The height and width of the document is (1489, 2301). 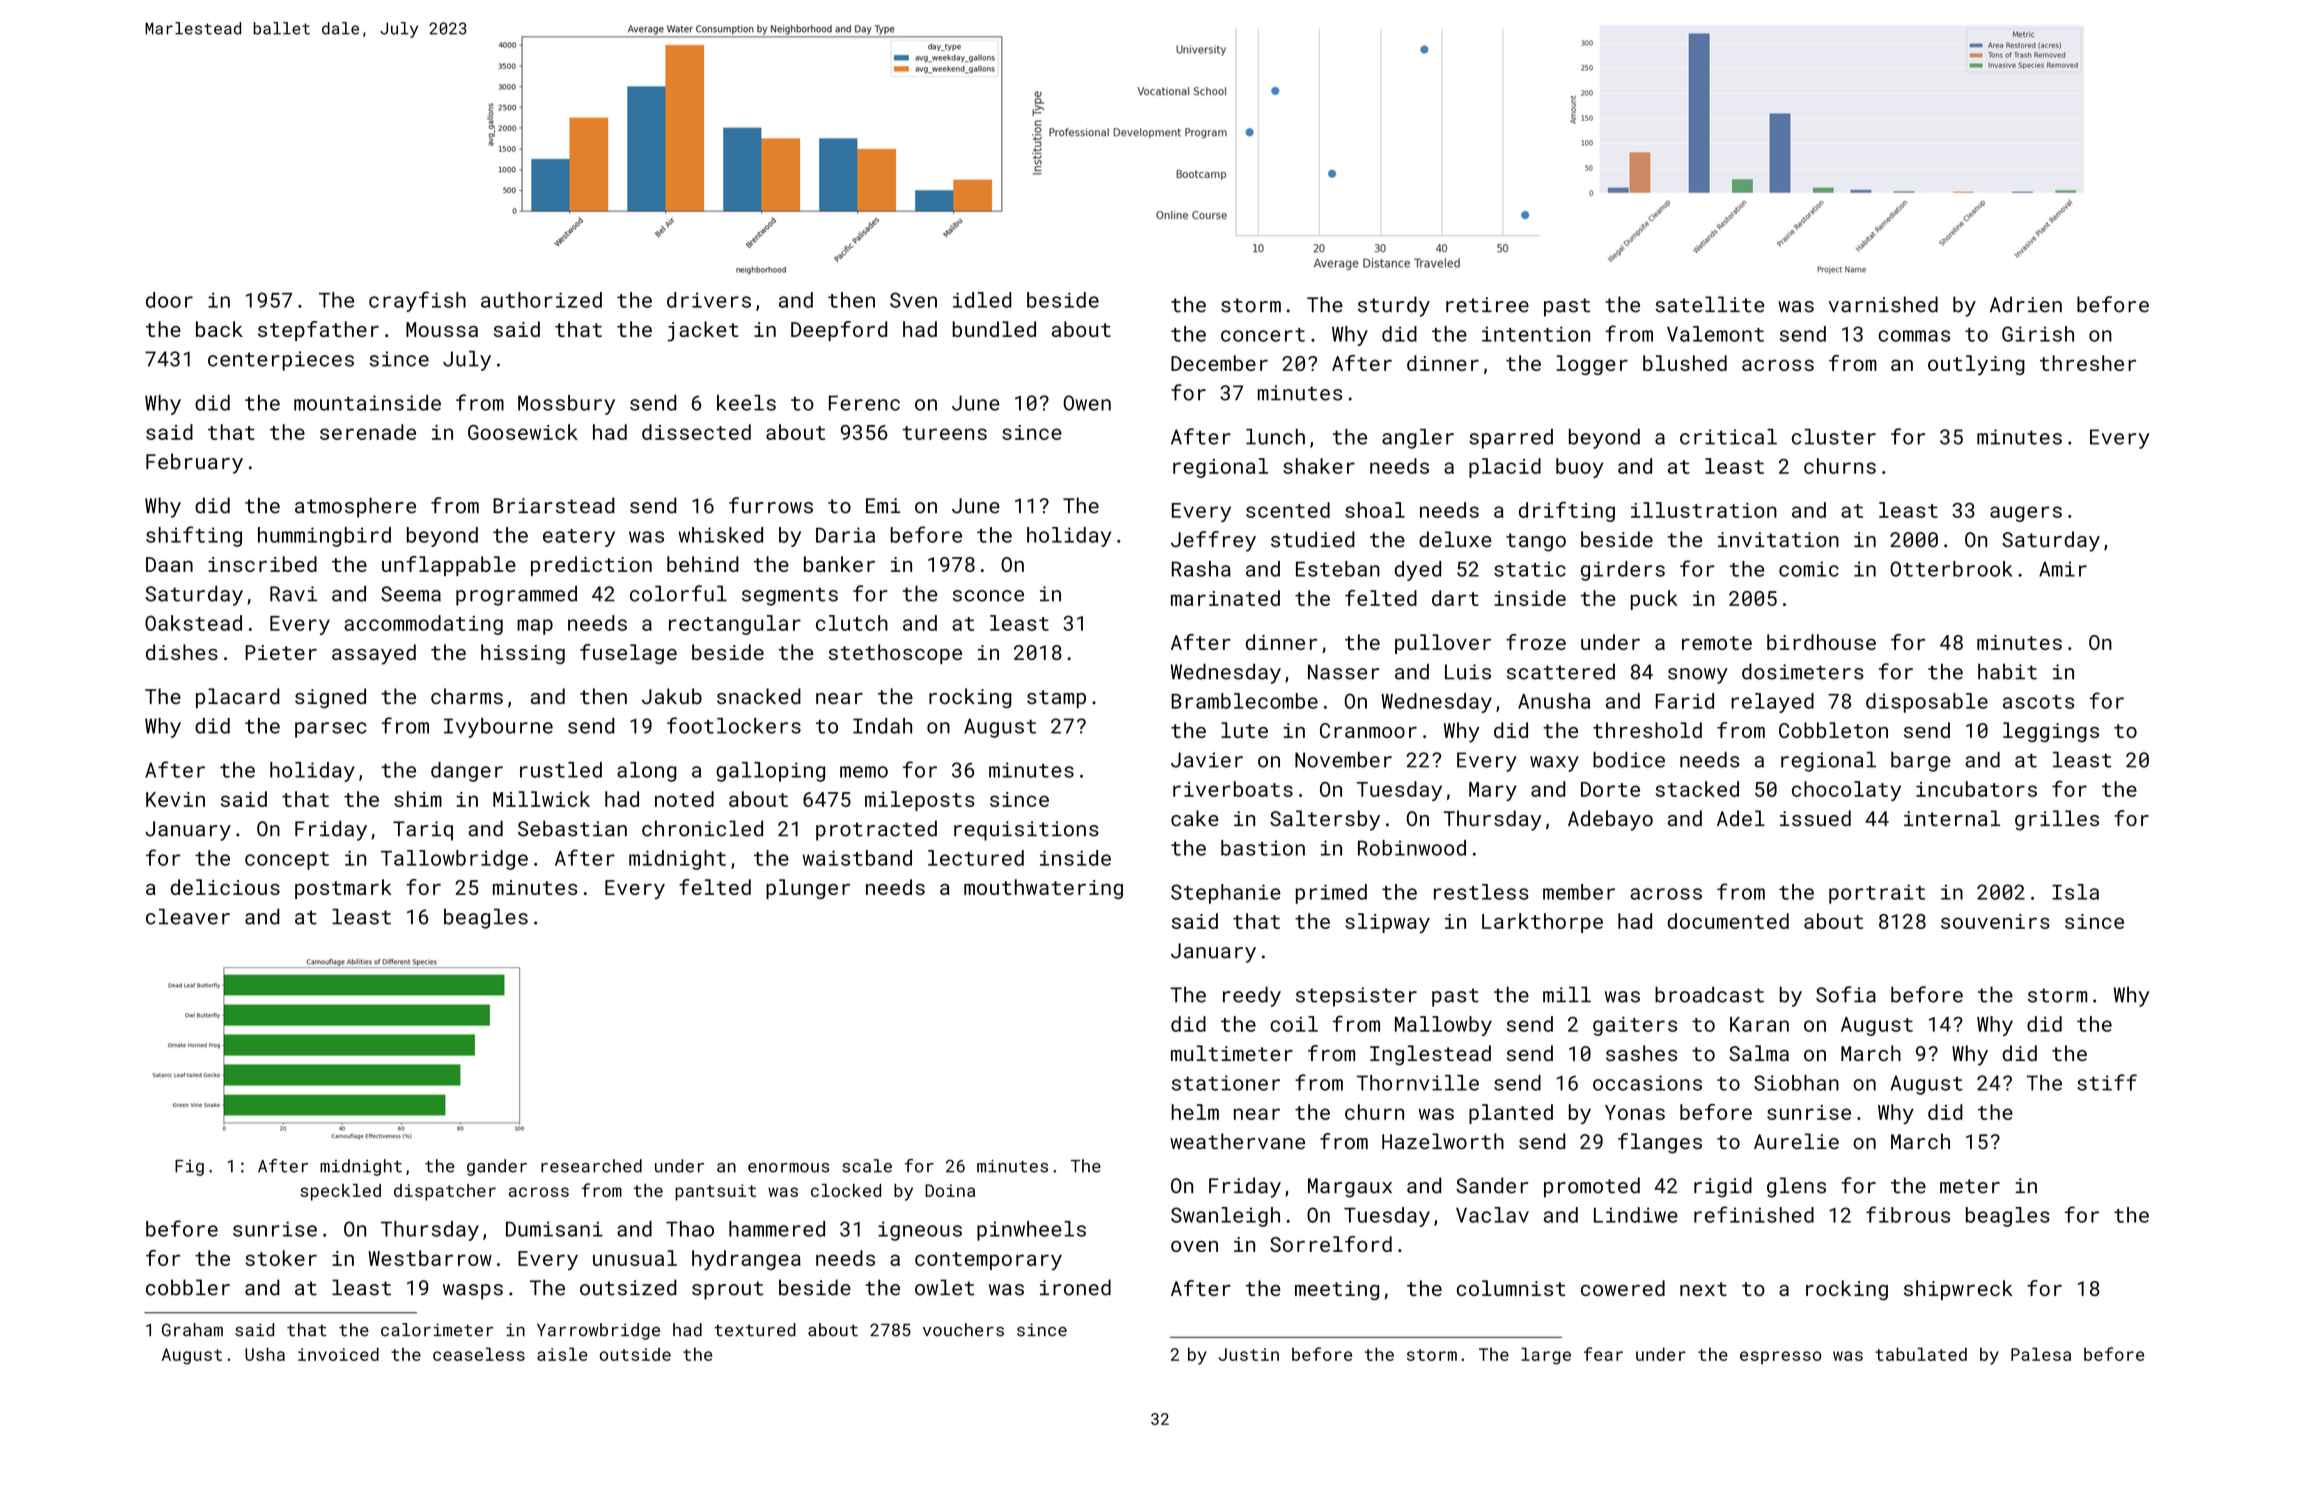 I want to click on authorized, so click(x=541, y=300).
